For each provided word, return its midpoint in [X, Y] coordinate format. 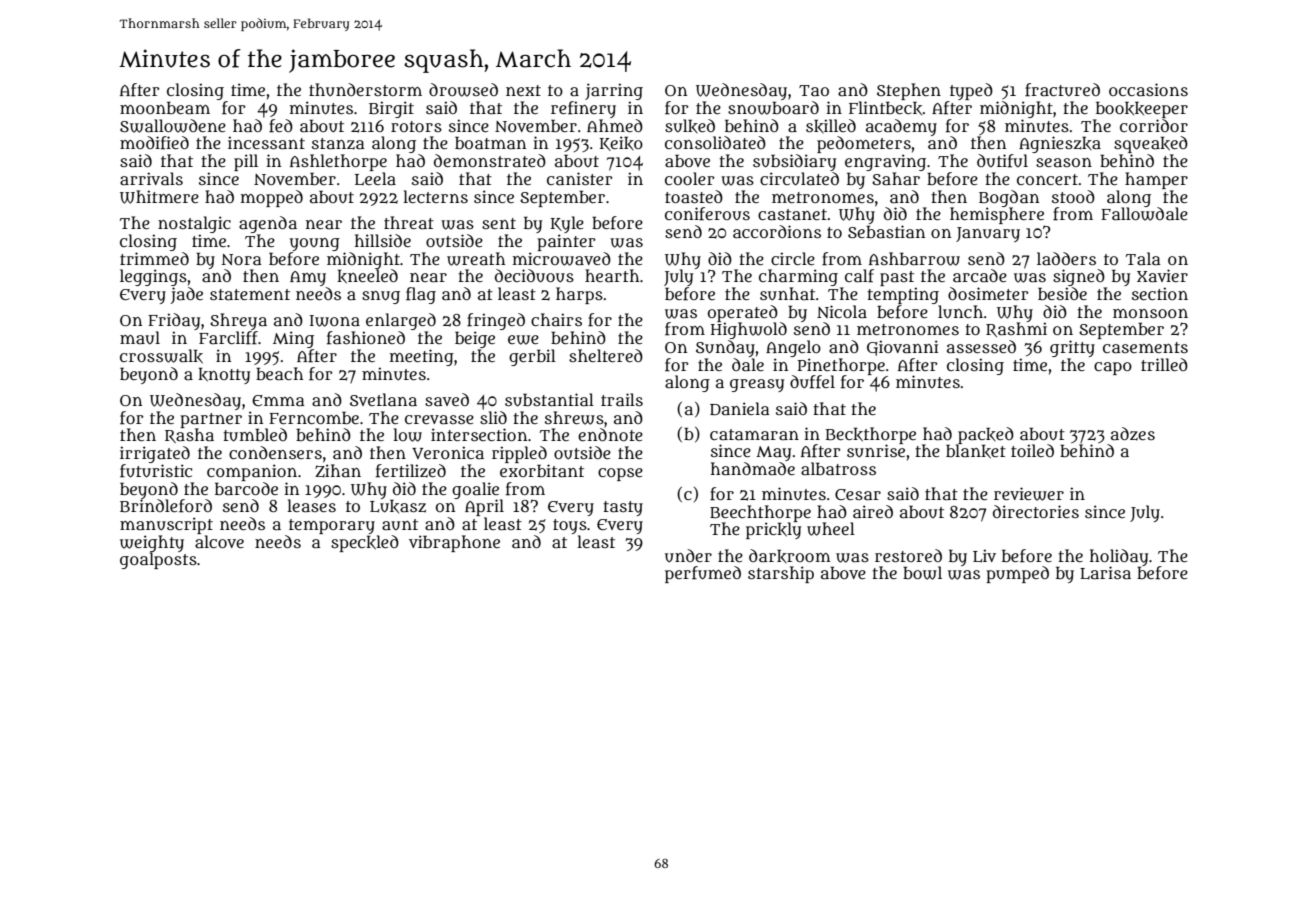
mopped [272, 198]
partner [211, 420]
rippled [519, 454]
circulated [799, 179]
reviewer [1029, 494]
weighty [152, 543]
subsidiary [794, 162]
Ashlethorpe [338, 162]
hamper [1156, 180]
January [988, 234]
